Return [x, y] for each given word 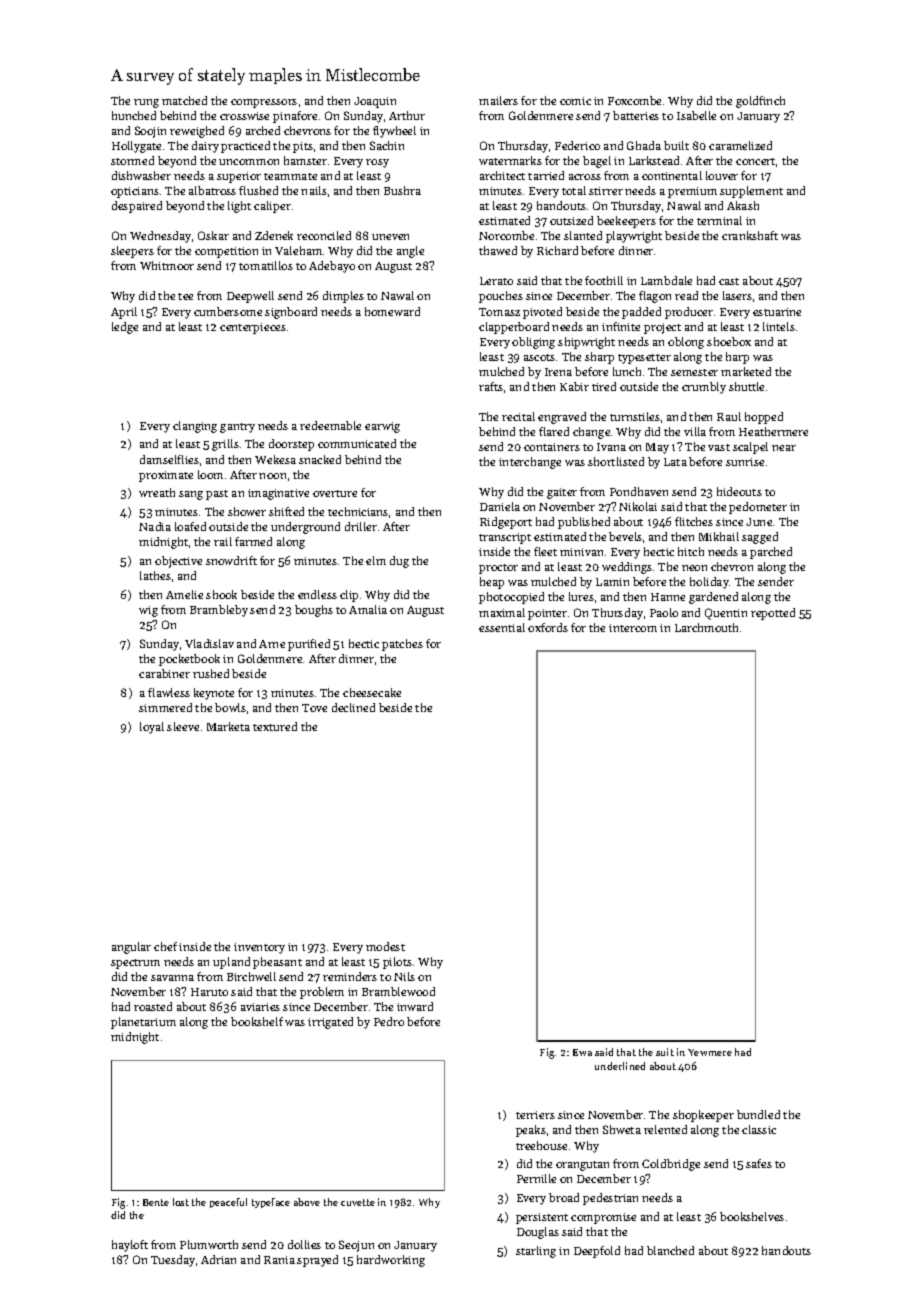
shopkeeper [703, 1116]
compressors [264, 103]
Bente [156, 1202]
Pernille [536, 1178]
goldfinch [760, 102]
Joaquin [375, 102]
